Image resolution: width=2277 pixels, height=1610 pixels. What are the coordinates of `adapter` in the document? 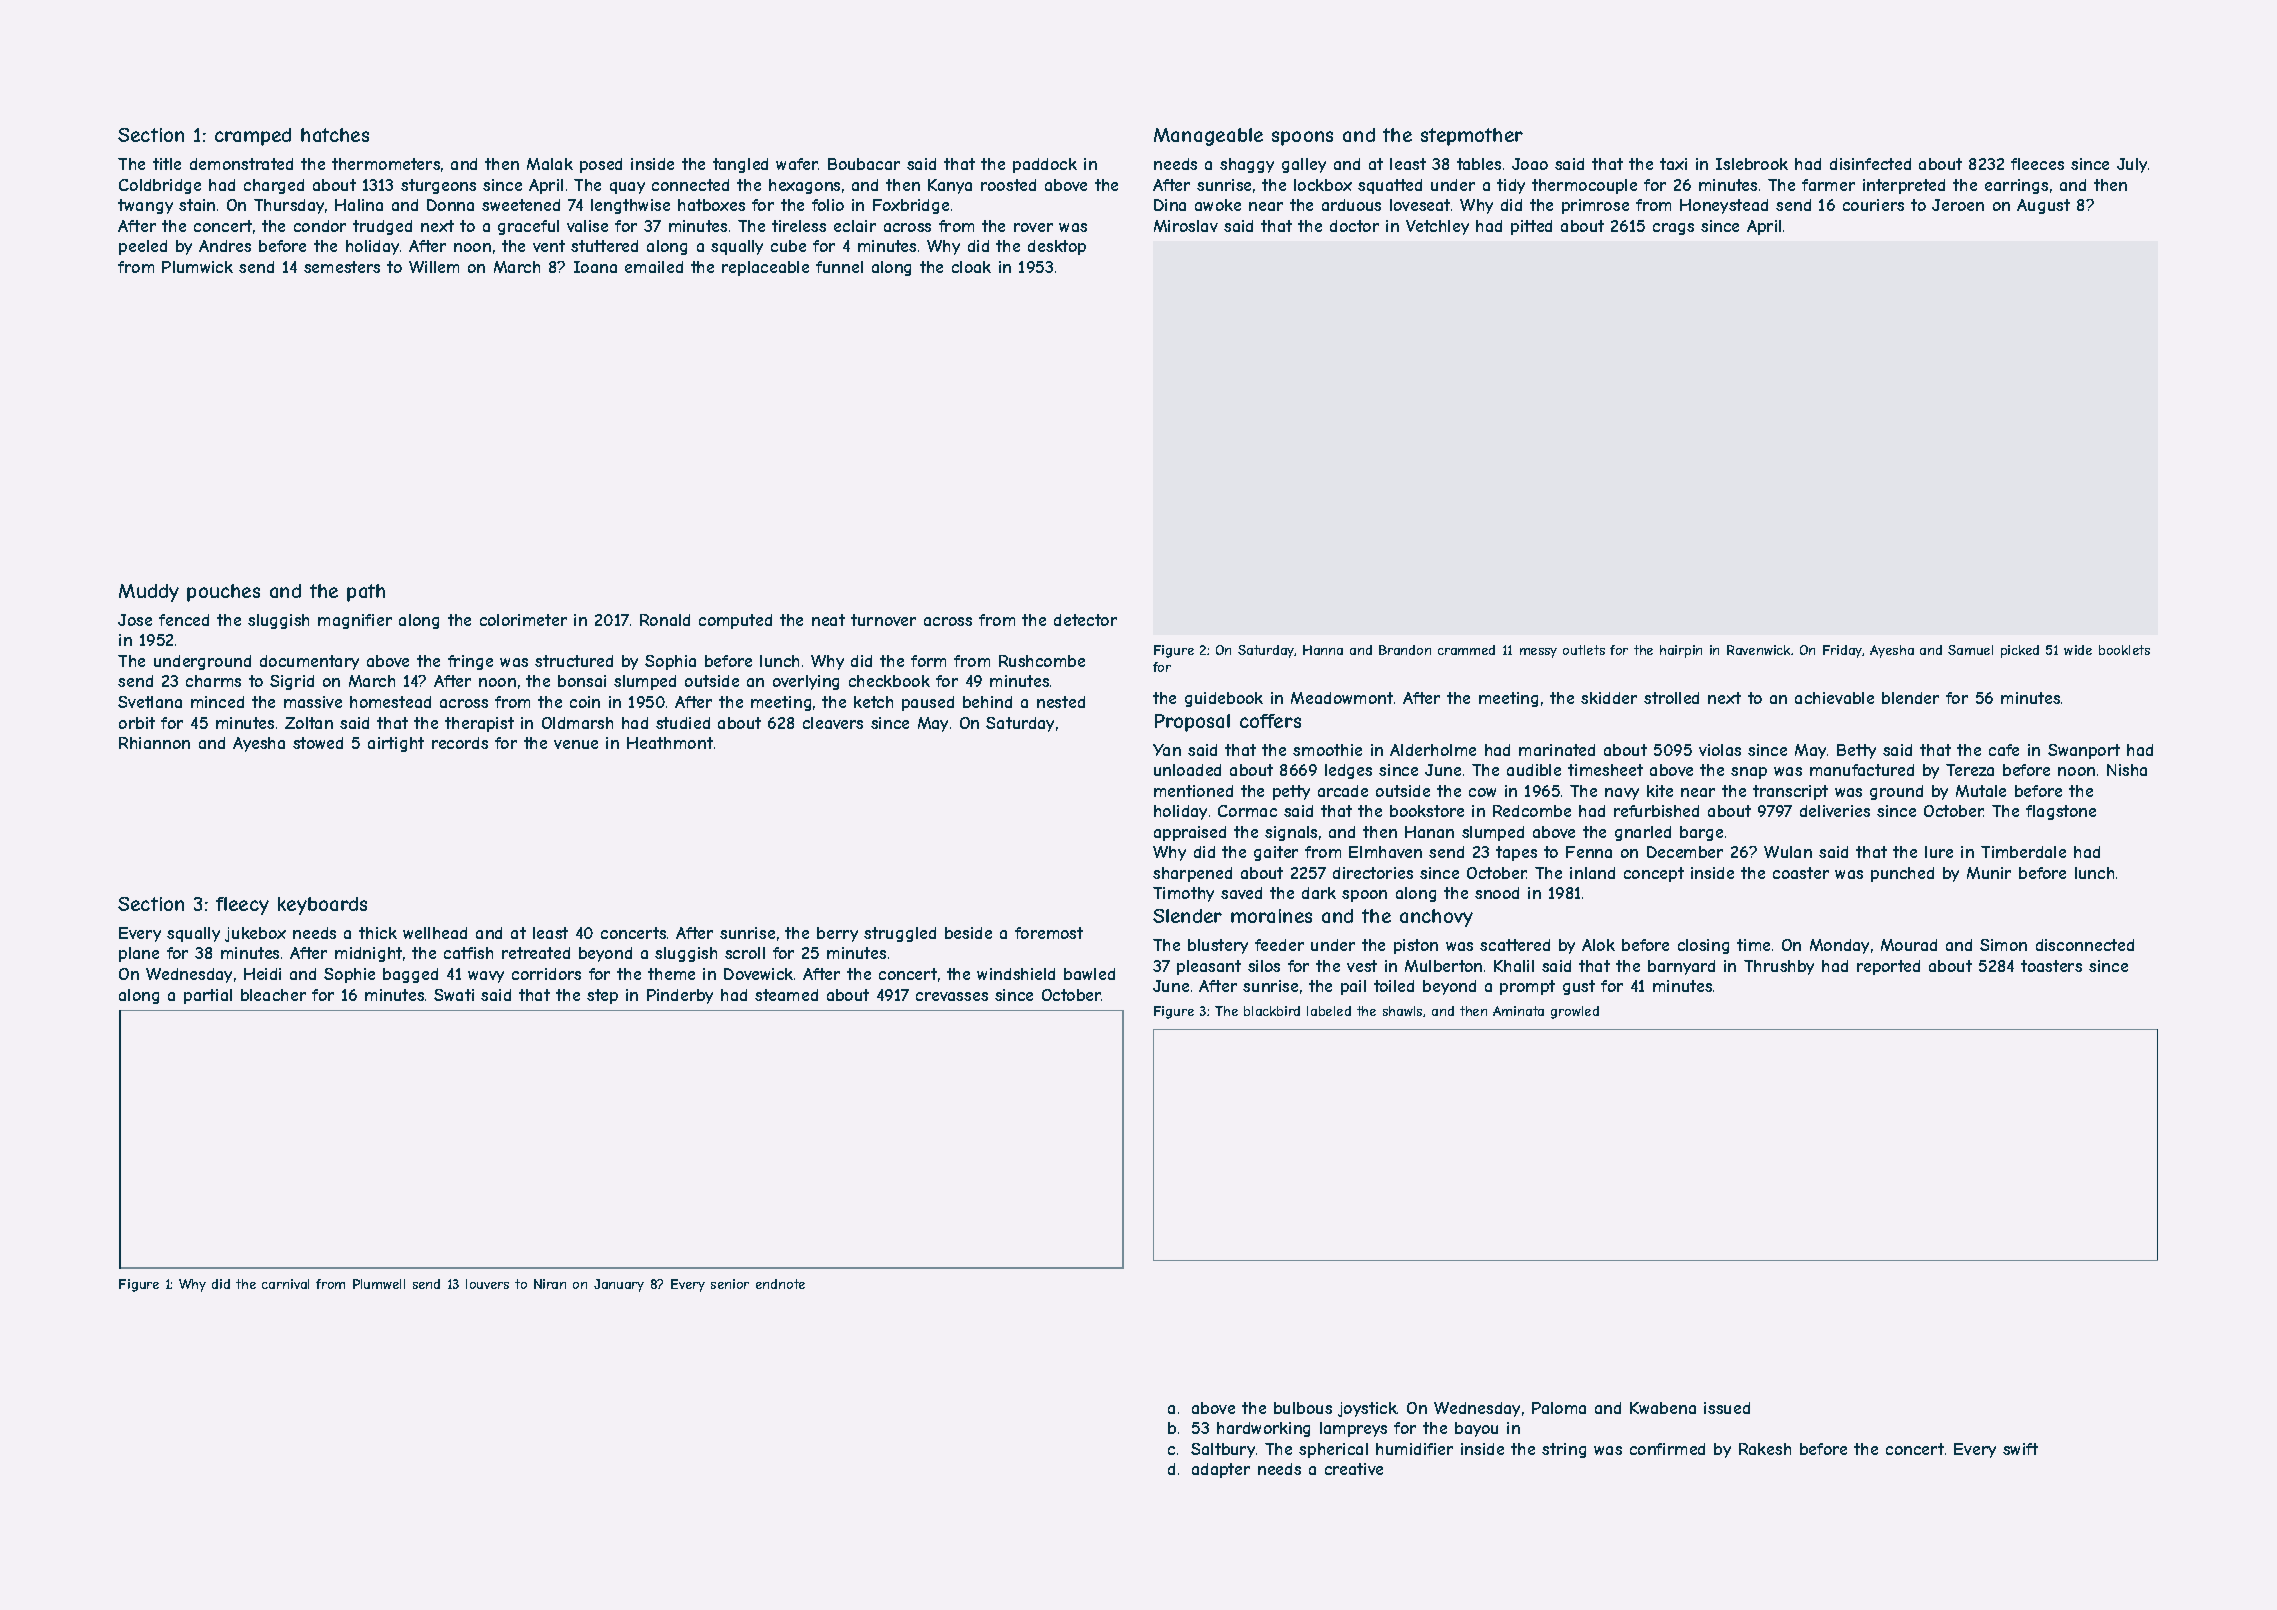 It's located at (1221, 1470).
